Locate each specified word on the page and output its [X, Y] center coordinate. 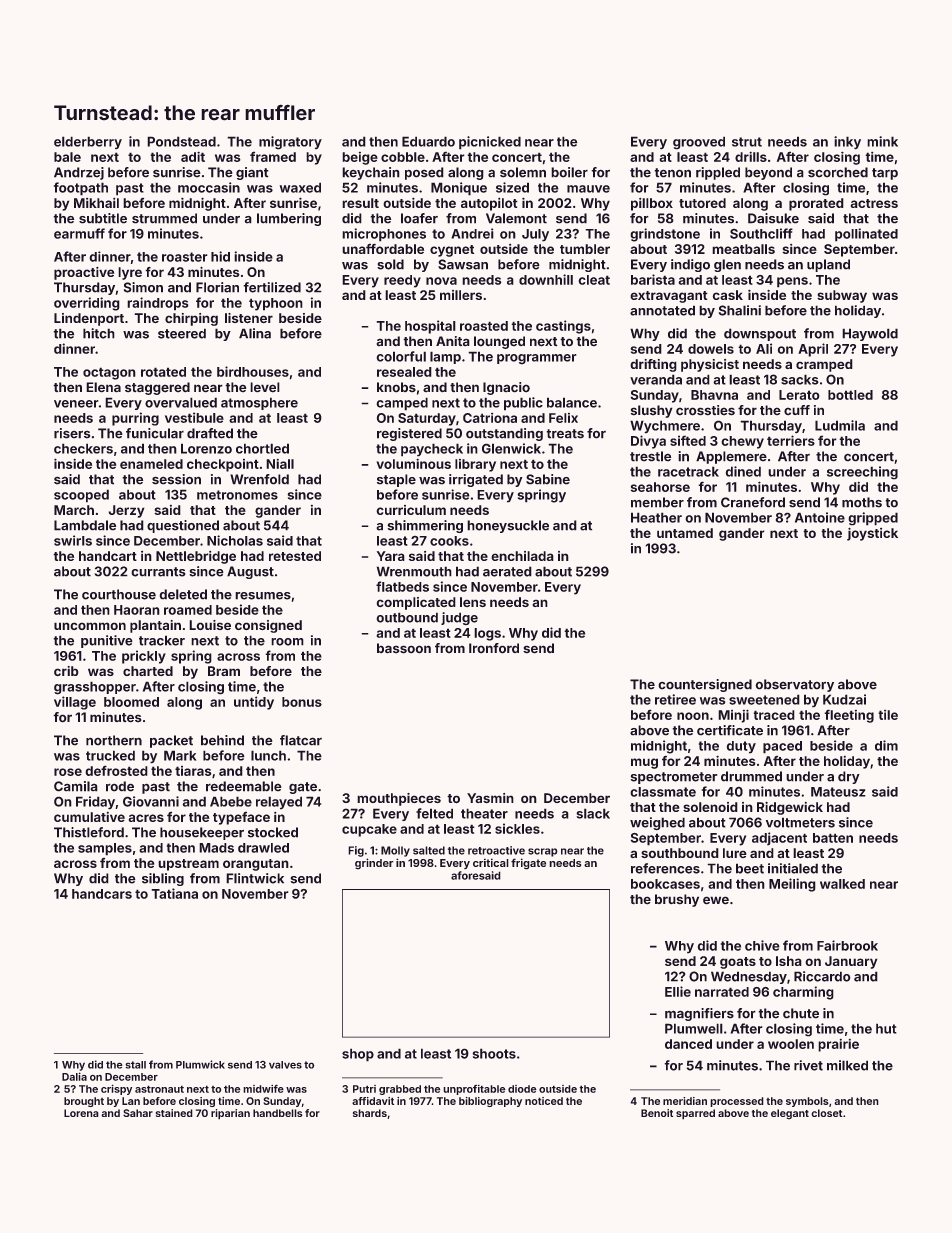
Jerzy [126, 511]
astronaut [159, 1089]
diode [522, 1089]
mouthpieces [399, 799]
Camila [76, 786]
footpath [81, 189]
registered [409, 434]
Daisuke [773, 218]
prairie [838, 1045]
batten [833, 838]
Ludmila [840, 425]
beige [360, 158]
